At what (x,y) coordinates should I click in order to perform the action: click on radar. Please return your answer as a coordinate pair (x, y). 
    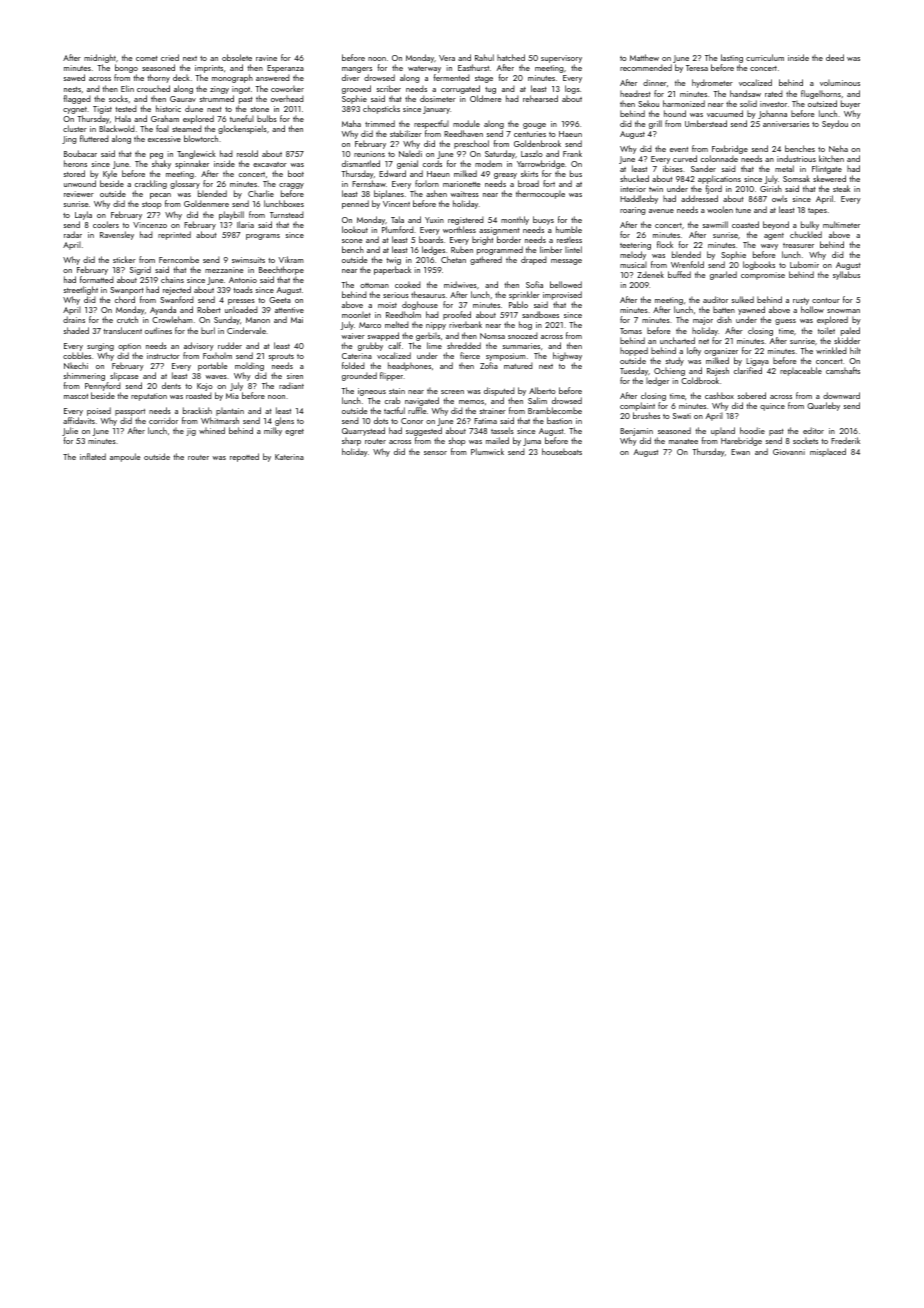
    Looking at the image, I should click on (73, 234).
